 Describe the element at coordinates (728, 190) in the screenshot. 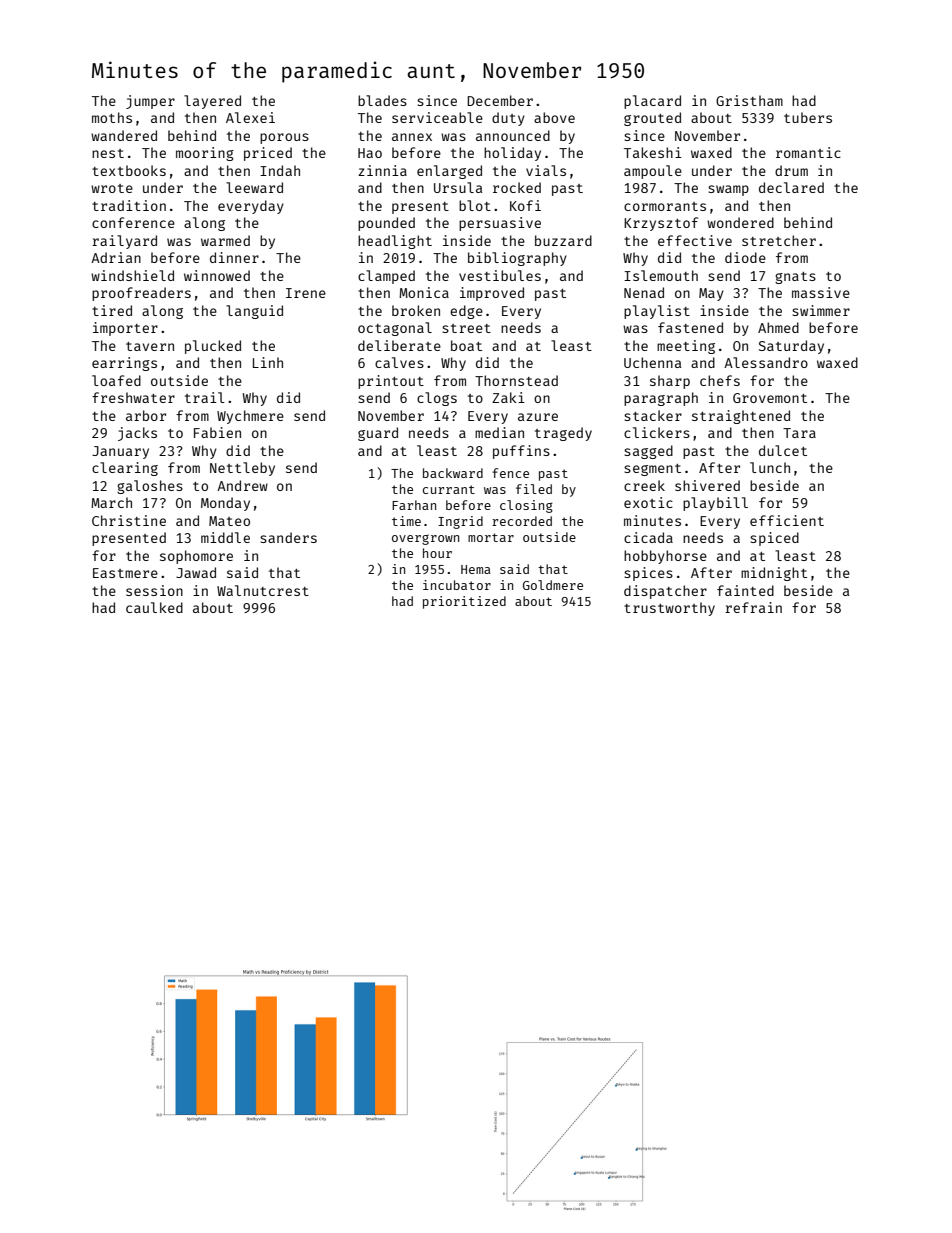

I see `swamp` at that location.
